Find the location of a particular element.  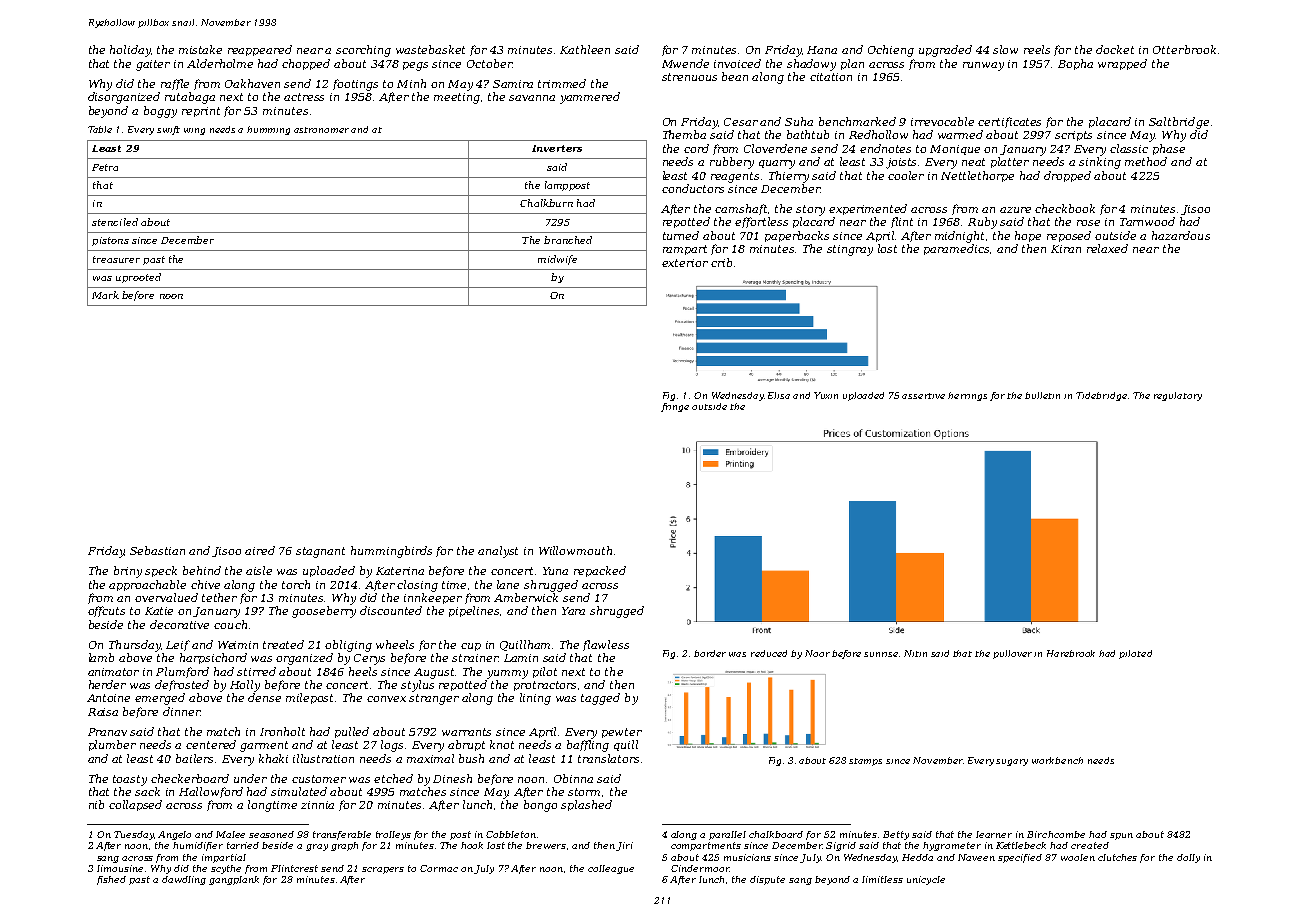

Inverters is located at coordinates (557, 148).
